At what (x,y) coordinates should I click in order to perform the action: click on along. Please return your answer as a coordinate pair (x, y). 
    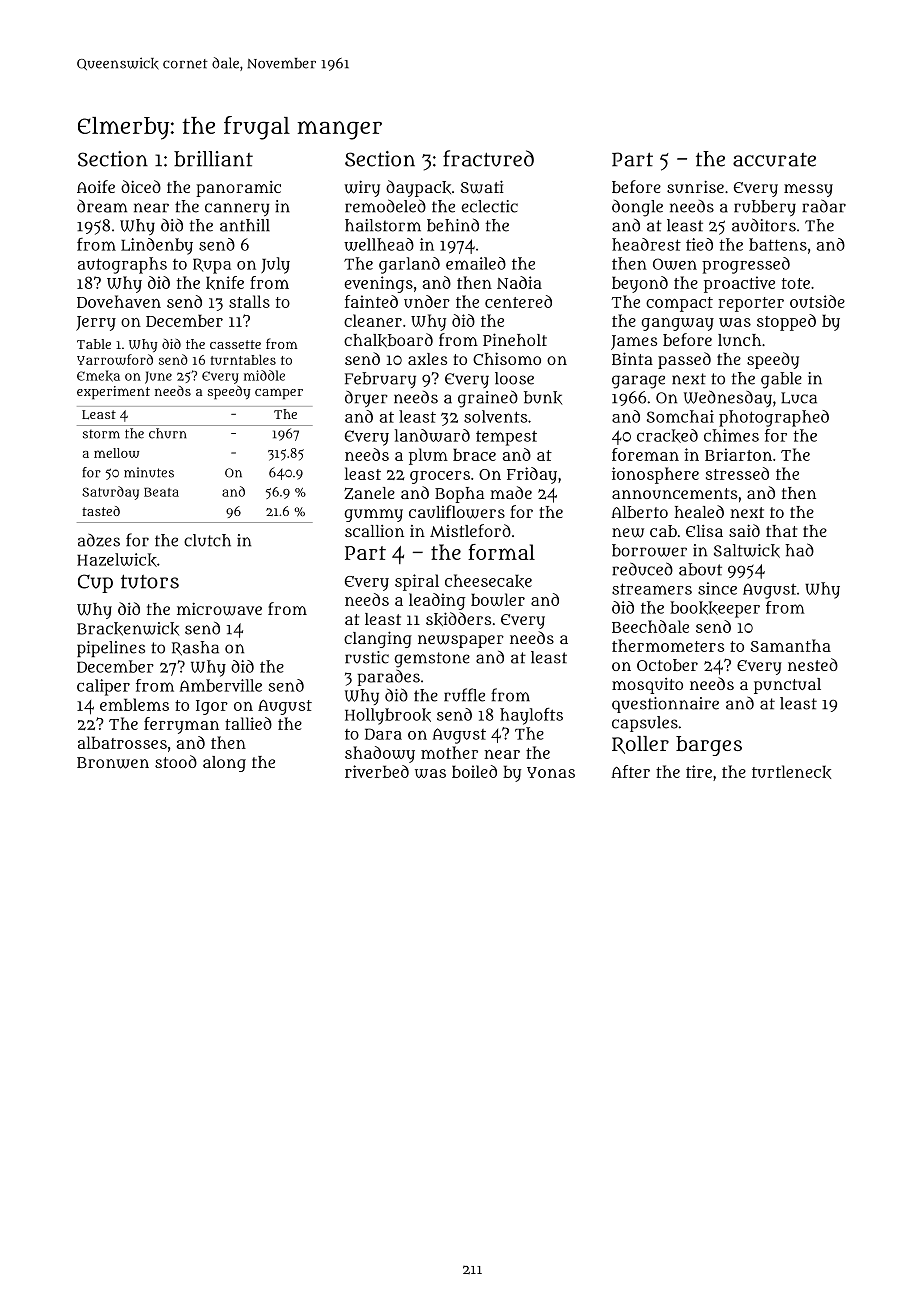
    Looking at the image, I should click on (224, 764).
